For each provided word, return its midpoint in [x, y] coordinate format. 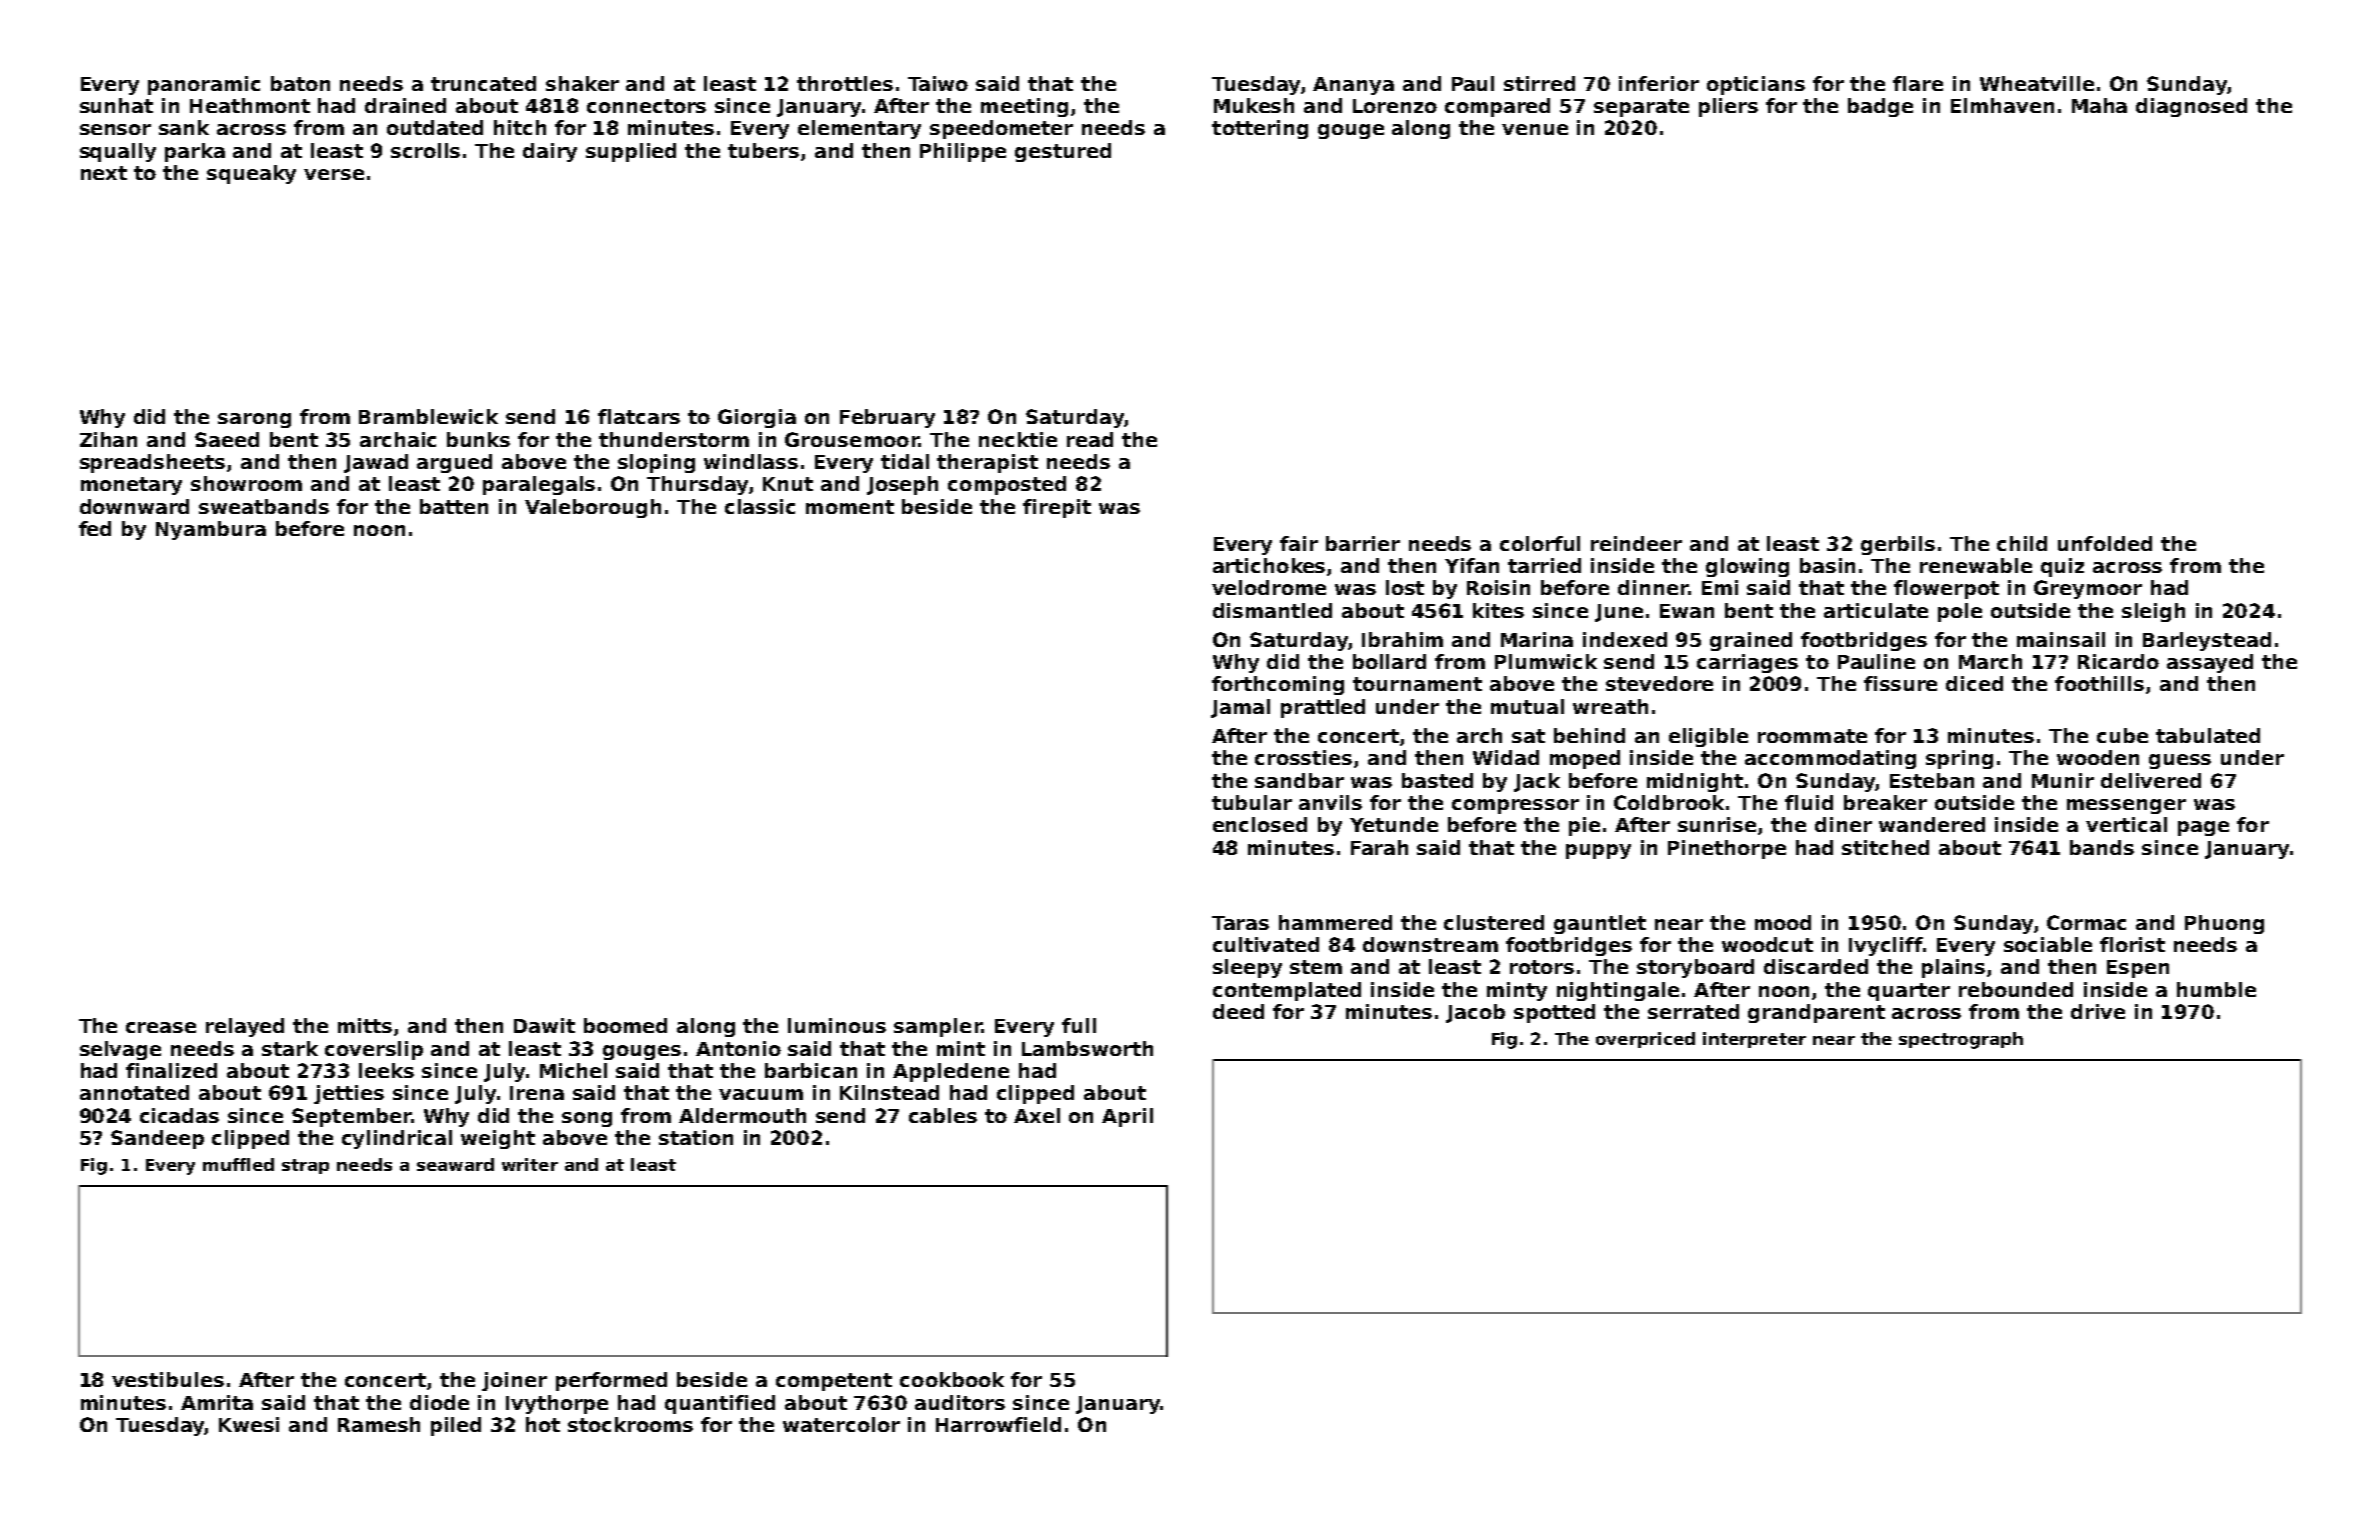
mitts [365, 1025]
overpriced [1645, 1040]
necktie [1018, 439]
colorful [1540, 543]
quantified [720, 1404]
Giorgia [757, 418]
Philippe [963, 152]
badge [1880, 107]
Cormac [2086, 922]
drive [2098, 1011]
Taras [1240, 923]
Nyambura [211, 530]
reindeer [1636, 543]
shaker [582, 83]
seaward [455, 1164]
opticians [1756, 85]
